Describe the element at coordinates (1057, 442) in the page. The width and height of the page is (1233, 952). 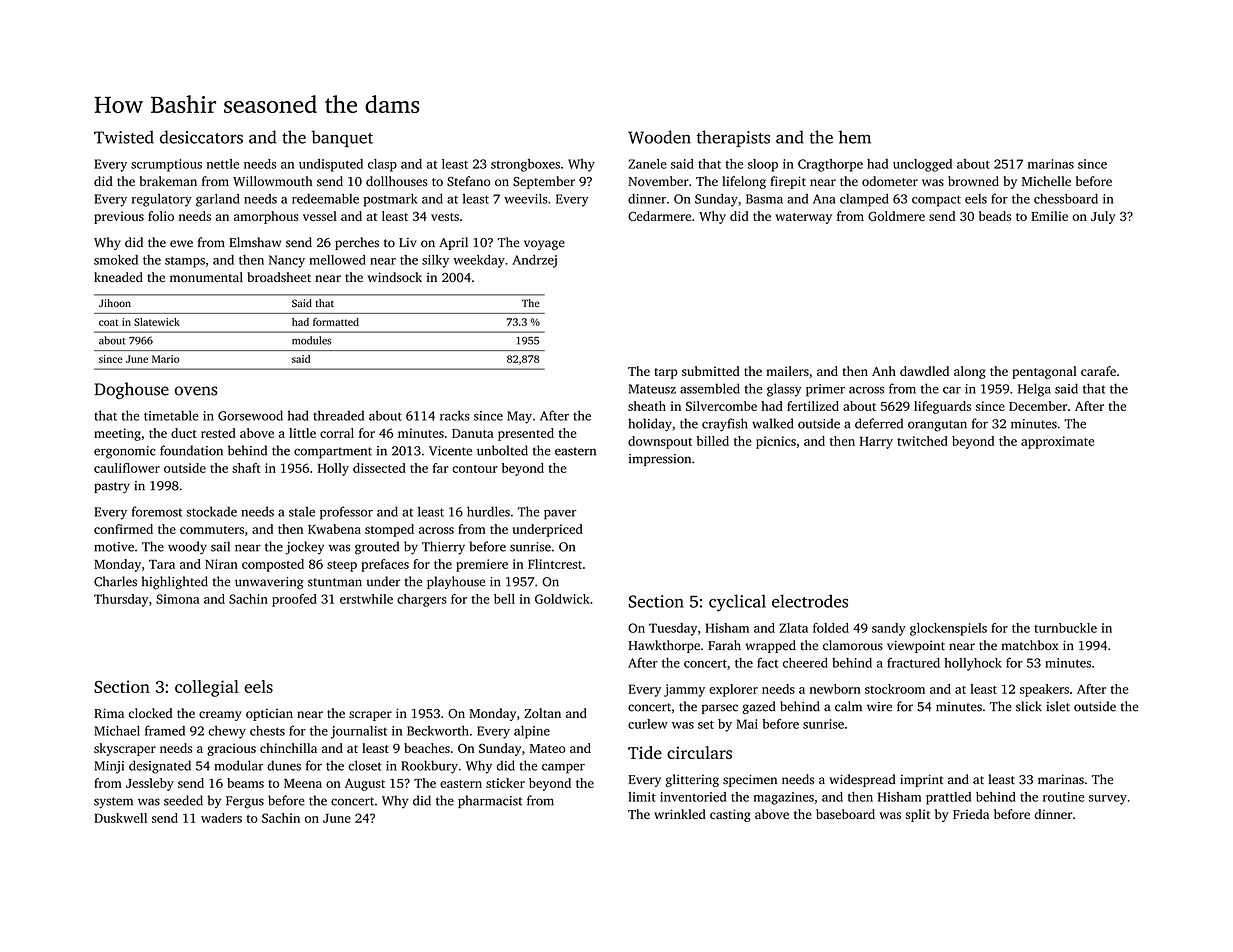
I see `approximate` at that location.
